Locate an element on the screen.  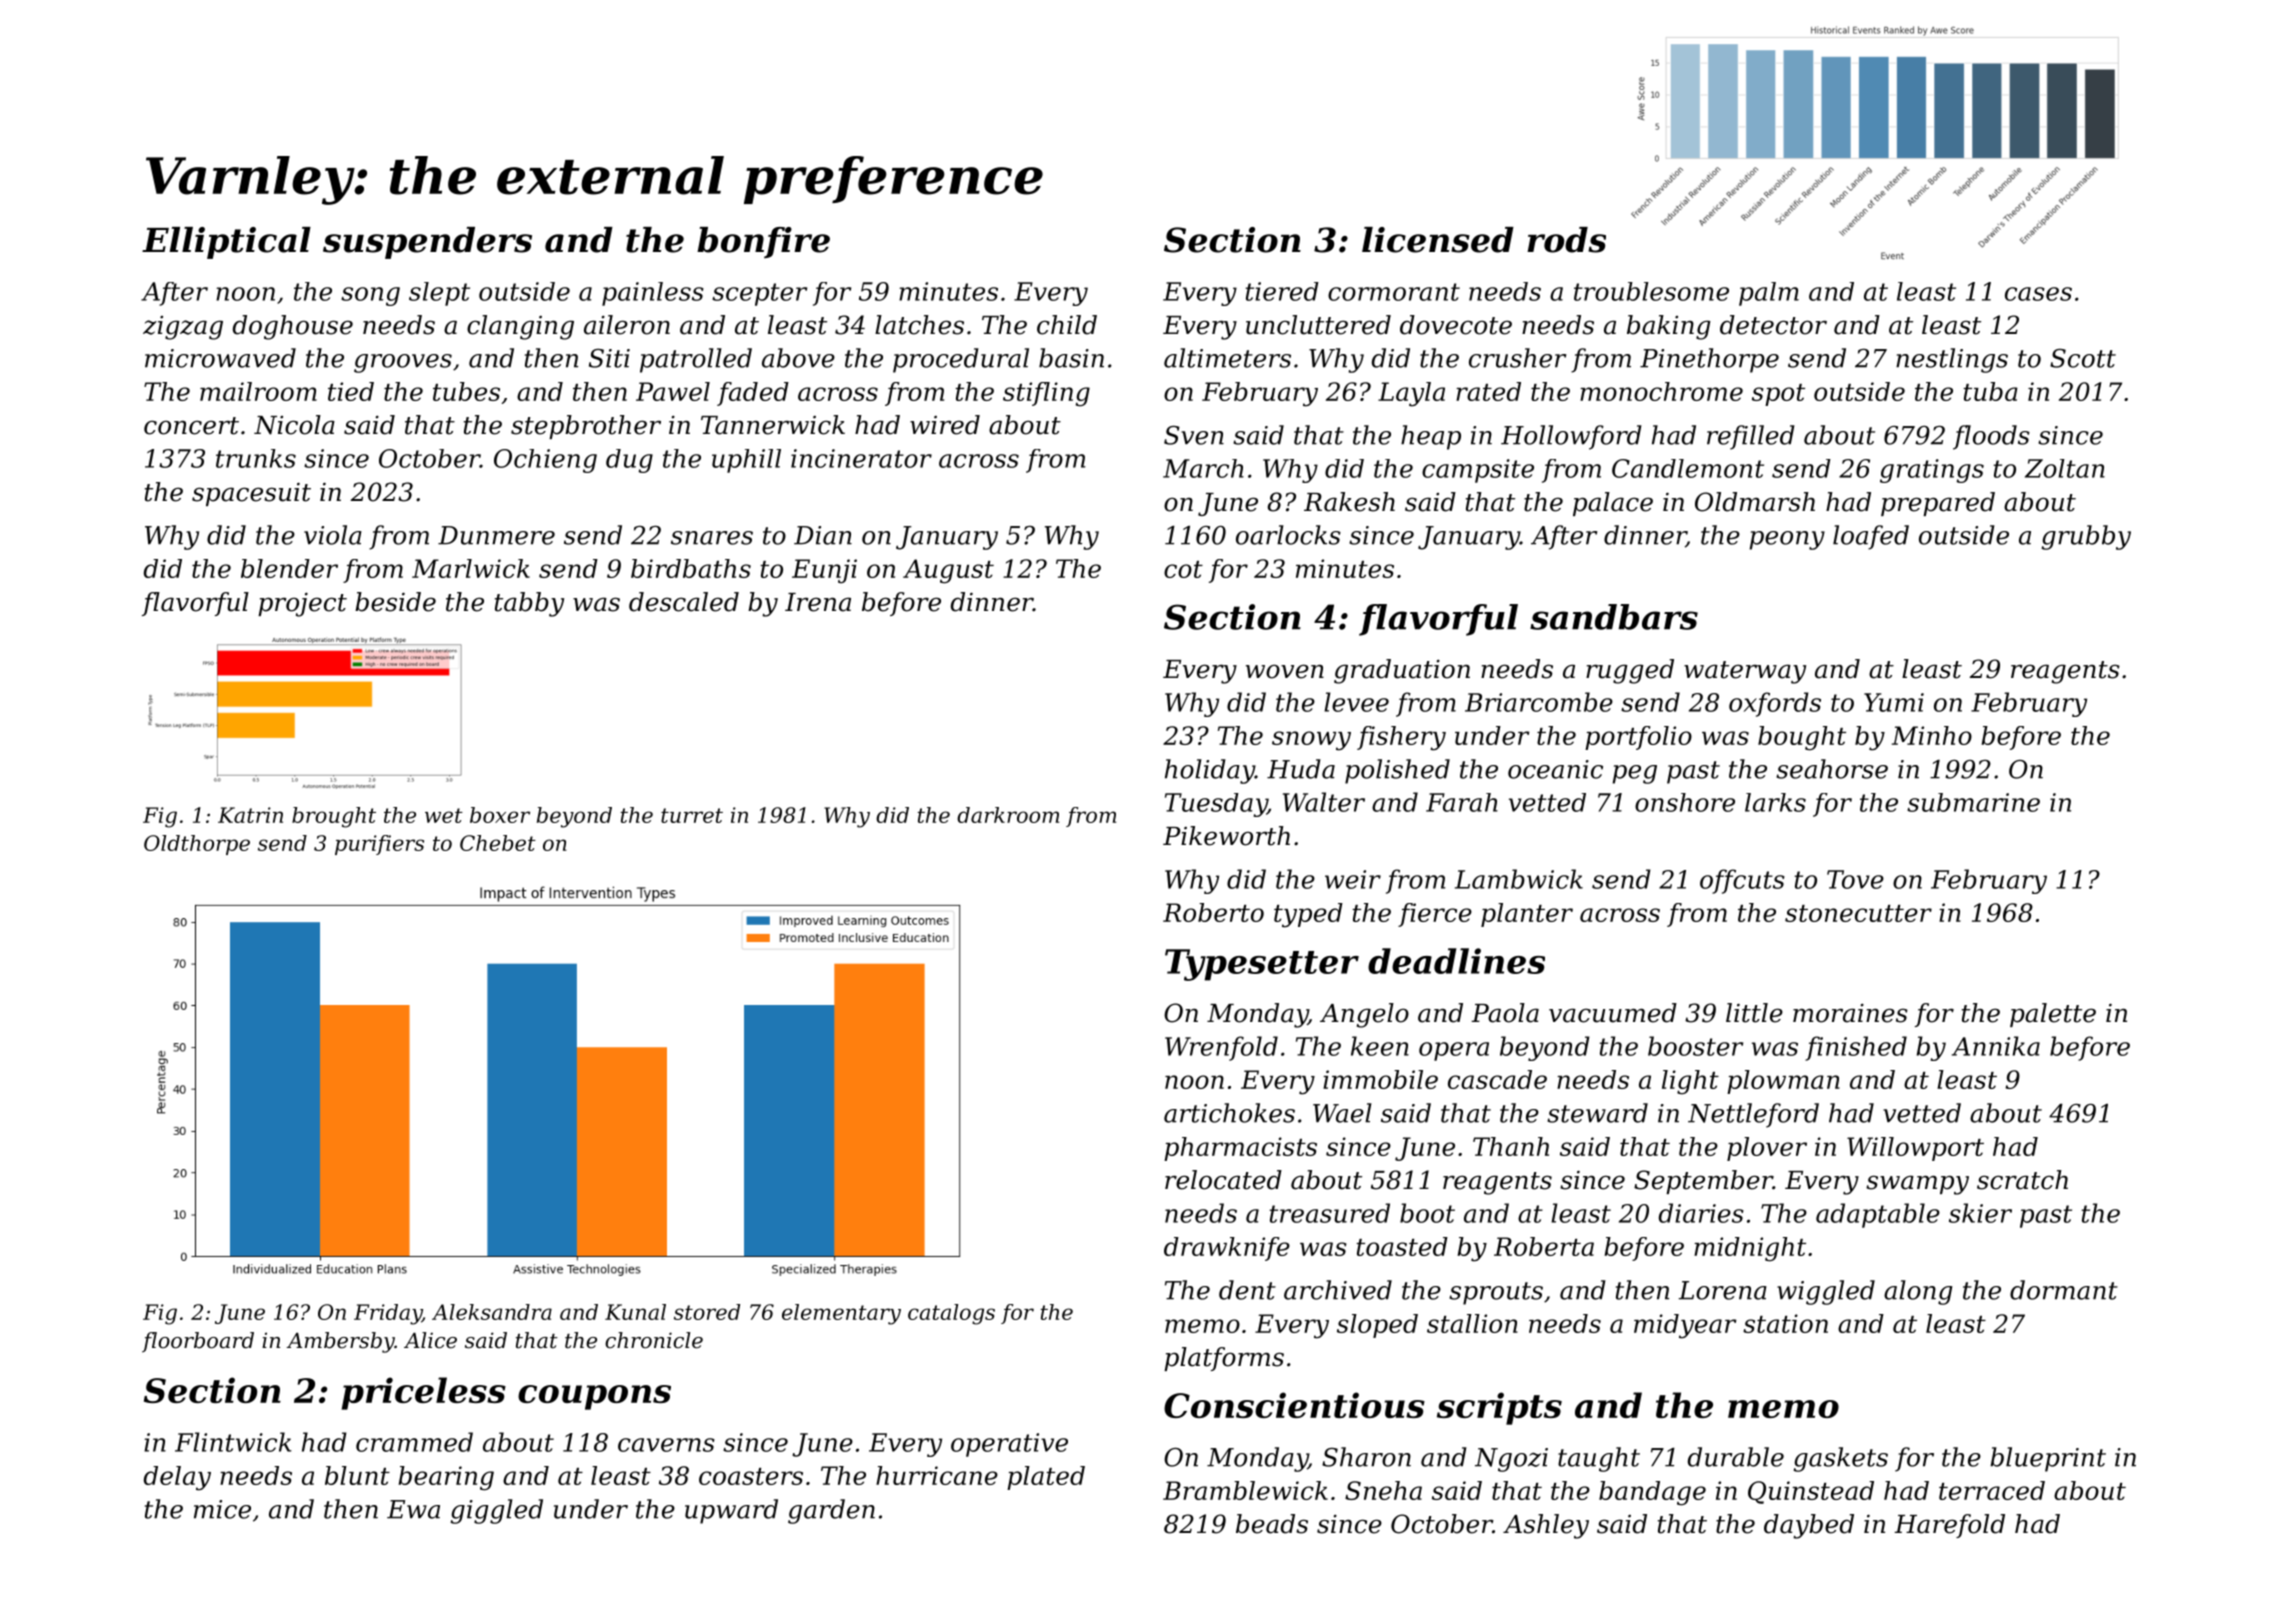
licensed is located at coordinates (1438, 240).
